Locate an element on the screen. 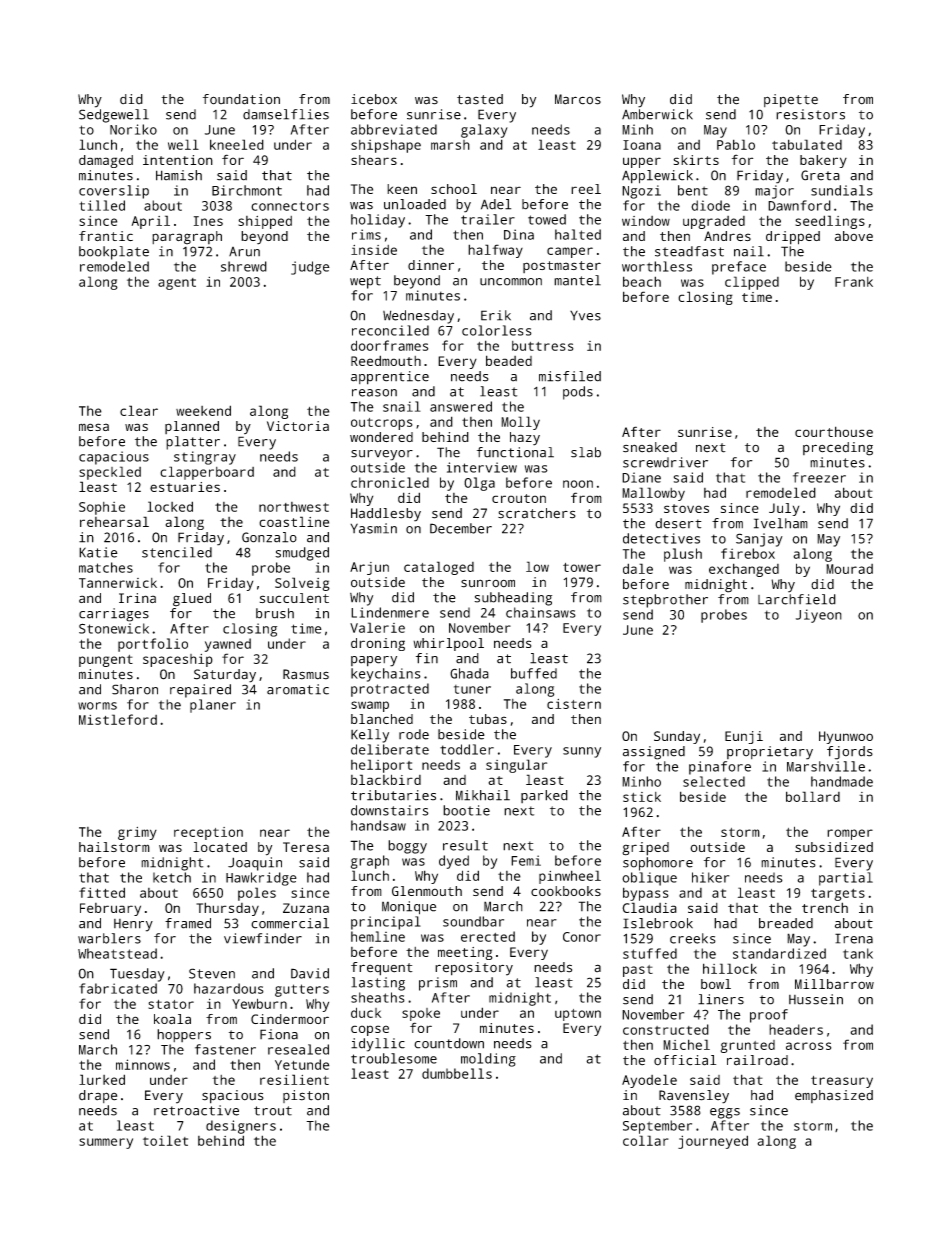 This screenshot has width=952, height=1233. icebox is located at coordinates (374, 99).
